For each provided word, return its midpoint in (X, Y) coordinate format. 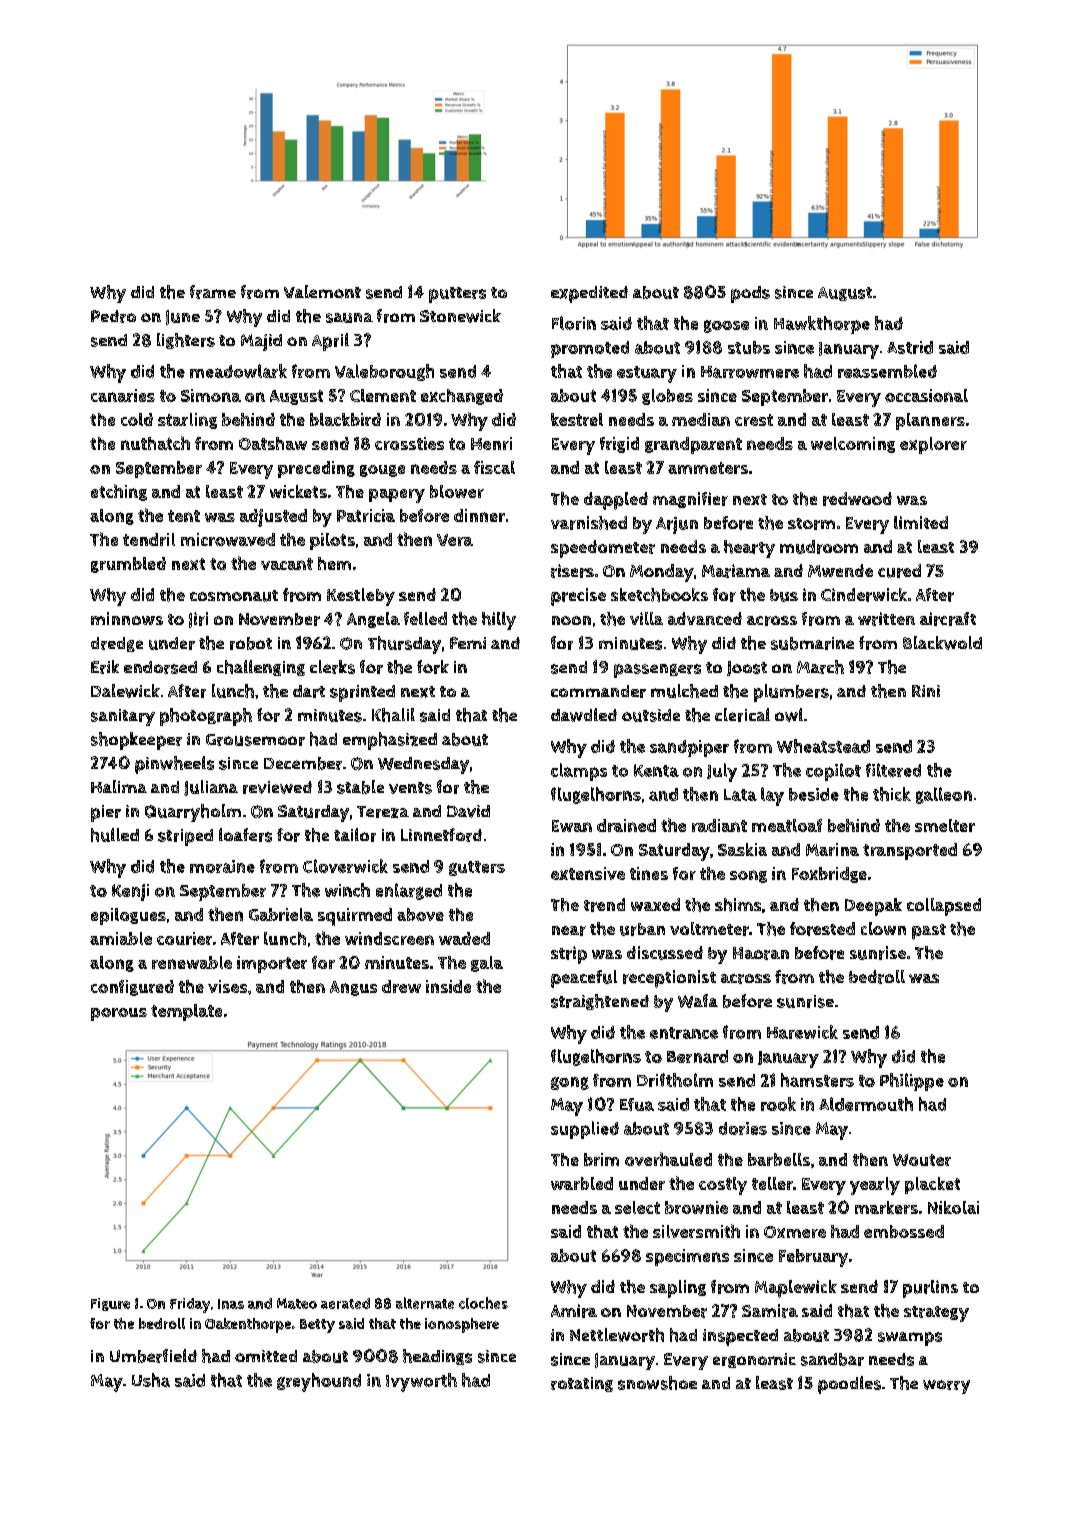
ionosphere (462, 1325)
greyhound (319, 1382)
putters (457, 295)
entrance (684, 1033)
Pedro (113, 316)
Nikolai (953, 1207)
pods (750, 294)
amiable (121, 938)
